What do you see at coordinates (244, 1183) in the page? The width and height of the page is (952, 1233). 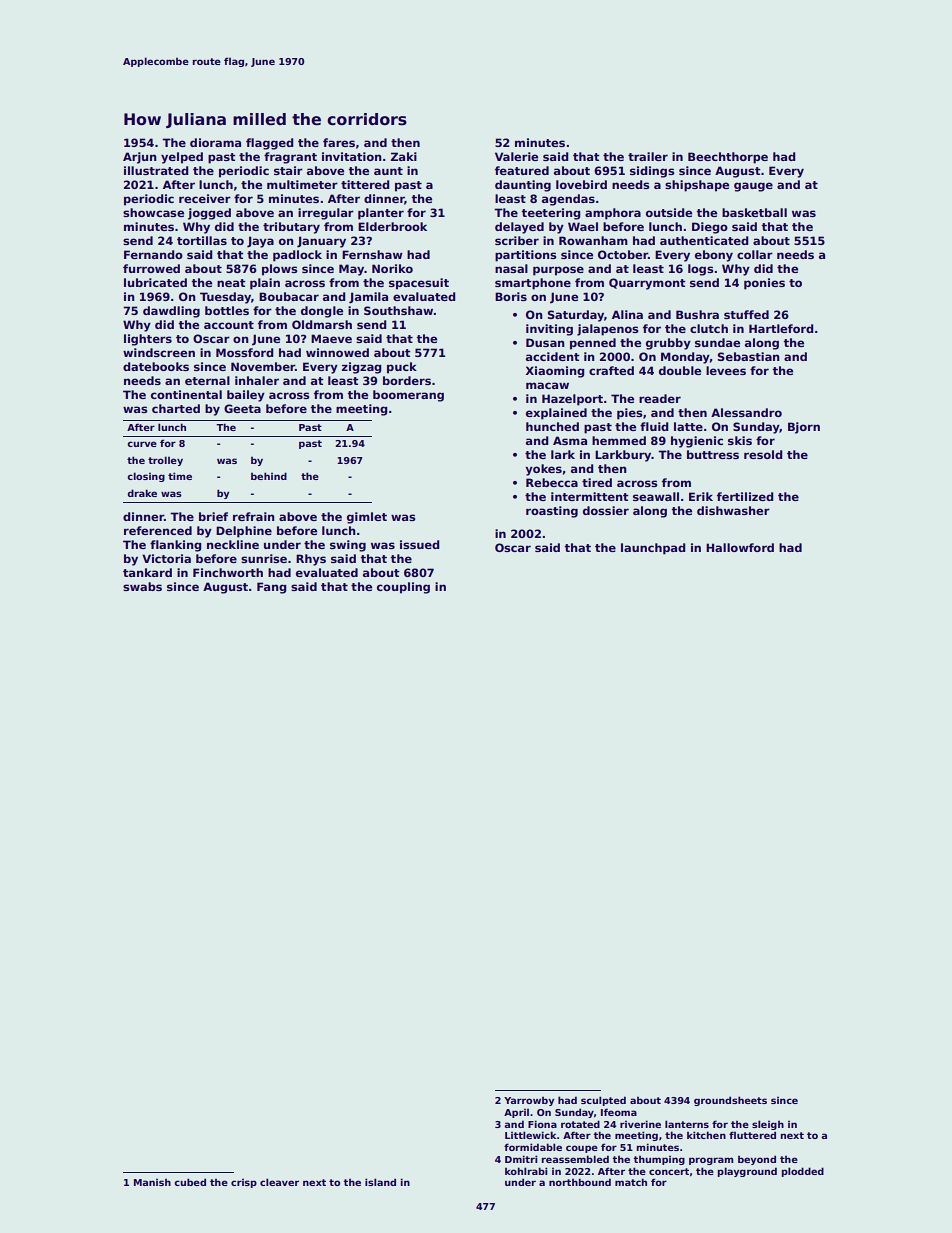 I see `crisp` at bounding box center [244, 1183].
